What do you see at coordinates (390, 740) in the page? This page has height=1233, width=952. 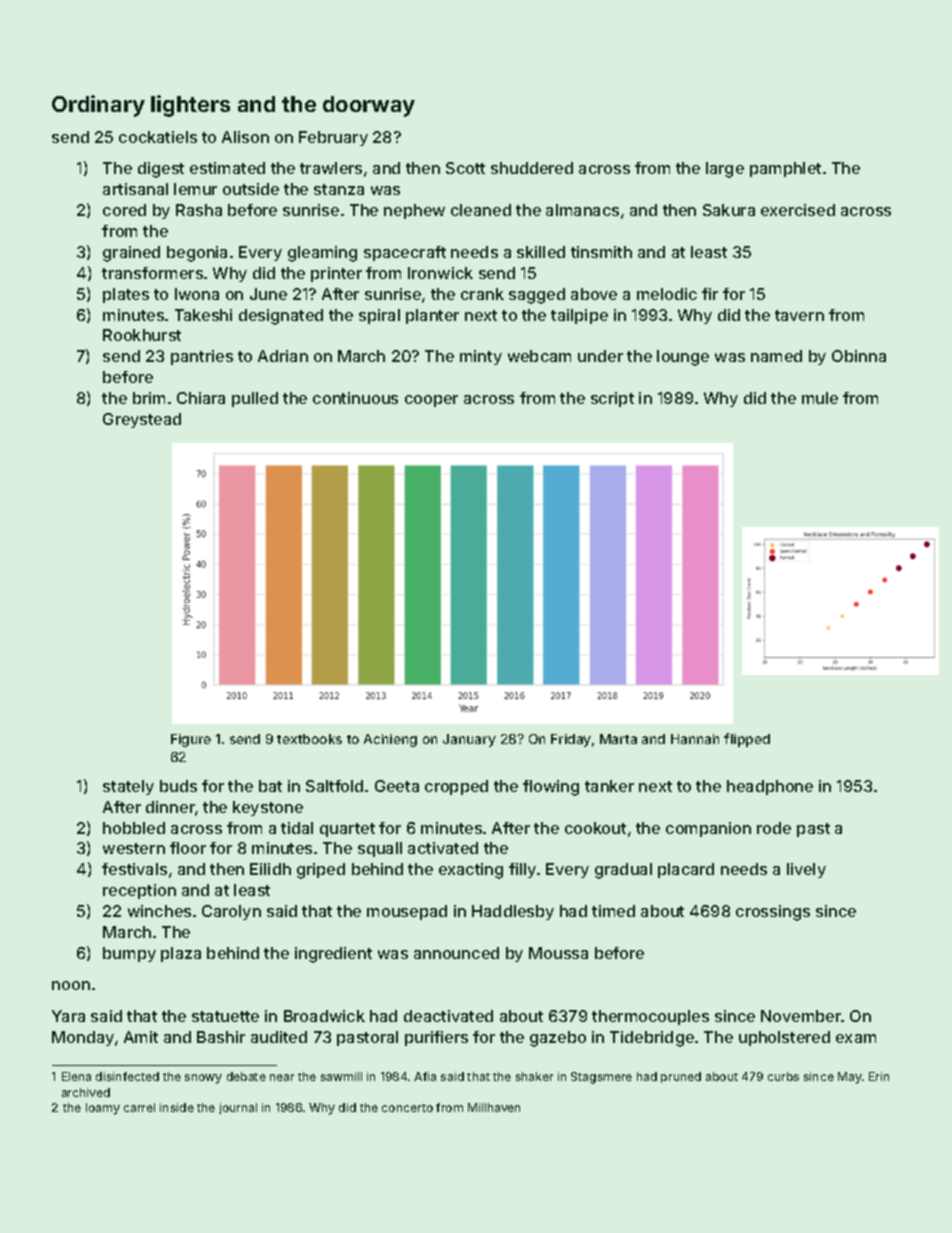 I see `Achieng` at bounding box center [390, 740].
